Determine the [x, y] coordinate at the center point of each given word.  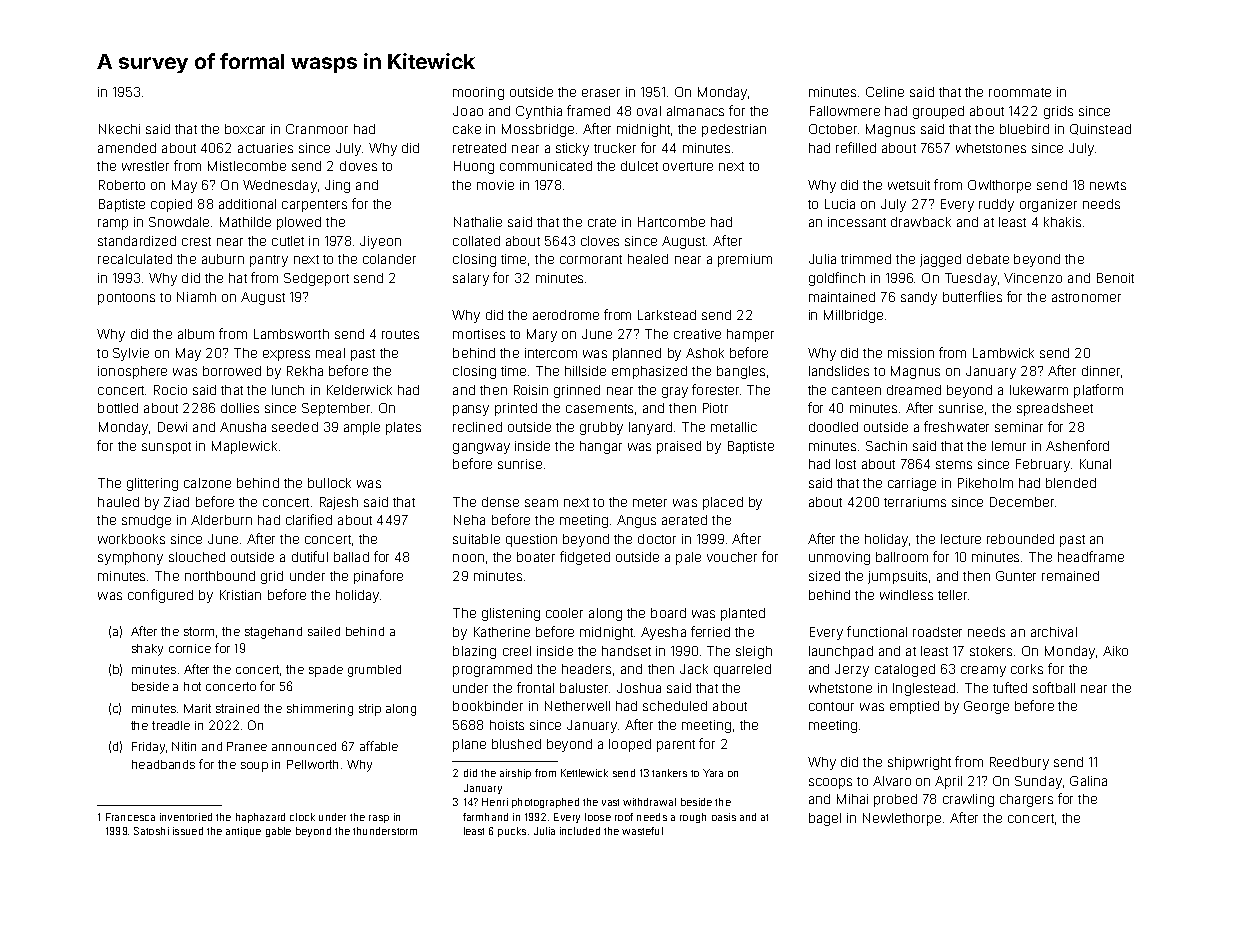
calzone [207, 483]
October [833, 129]
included [580, 831]
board [668, 613]
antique [243, 832]
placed [723, 503]
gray [675, 392]
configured [160, 596]
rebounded [1020, 539]
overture [688, 166]
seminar [1019, 427]
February [1043, 465]
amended [127, 148]
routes [400, 334]
